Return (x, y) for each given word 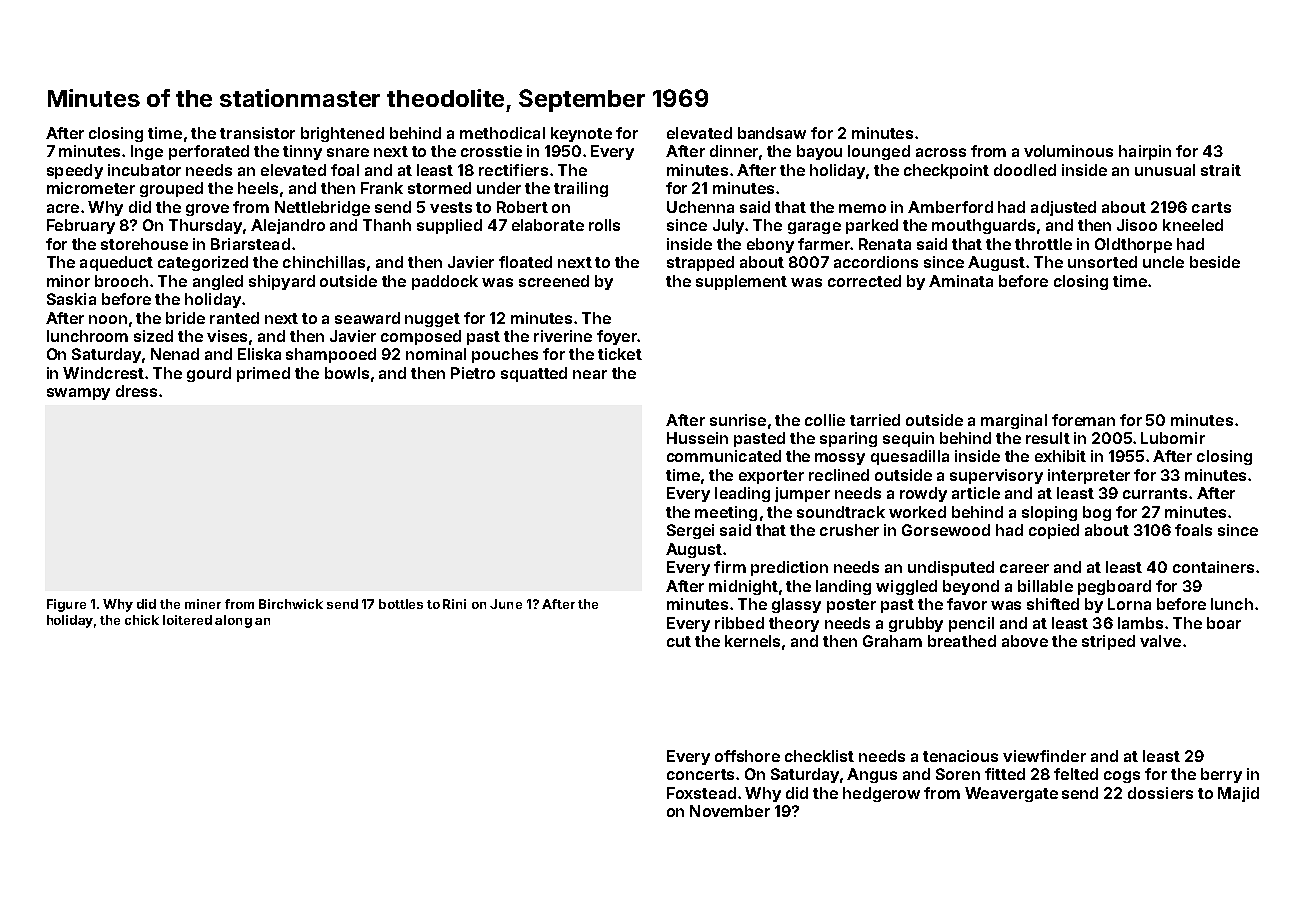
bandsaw (772, 133)
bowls (347, 373)
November (730, 811)
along (233, 621)
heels (258, 188)
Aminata (961, 281)
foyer (617, 337)
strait (1221, 170)
